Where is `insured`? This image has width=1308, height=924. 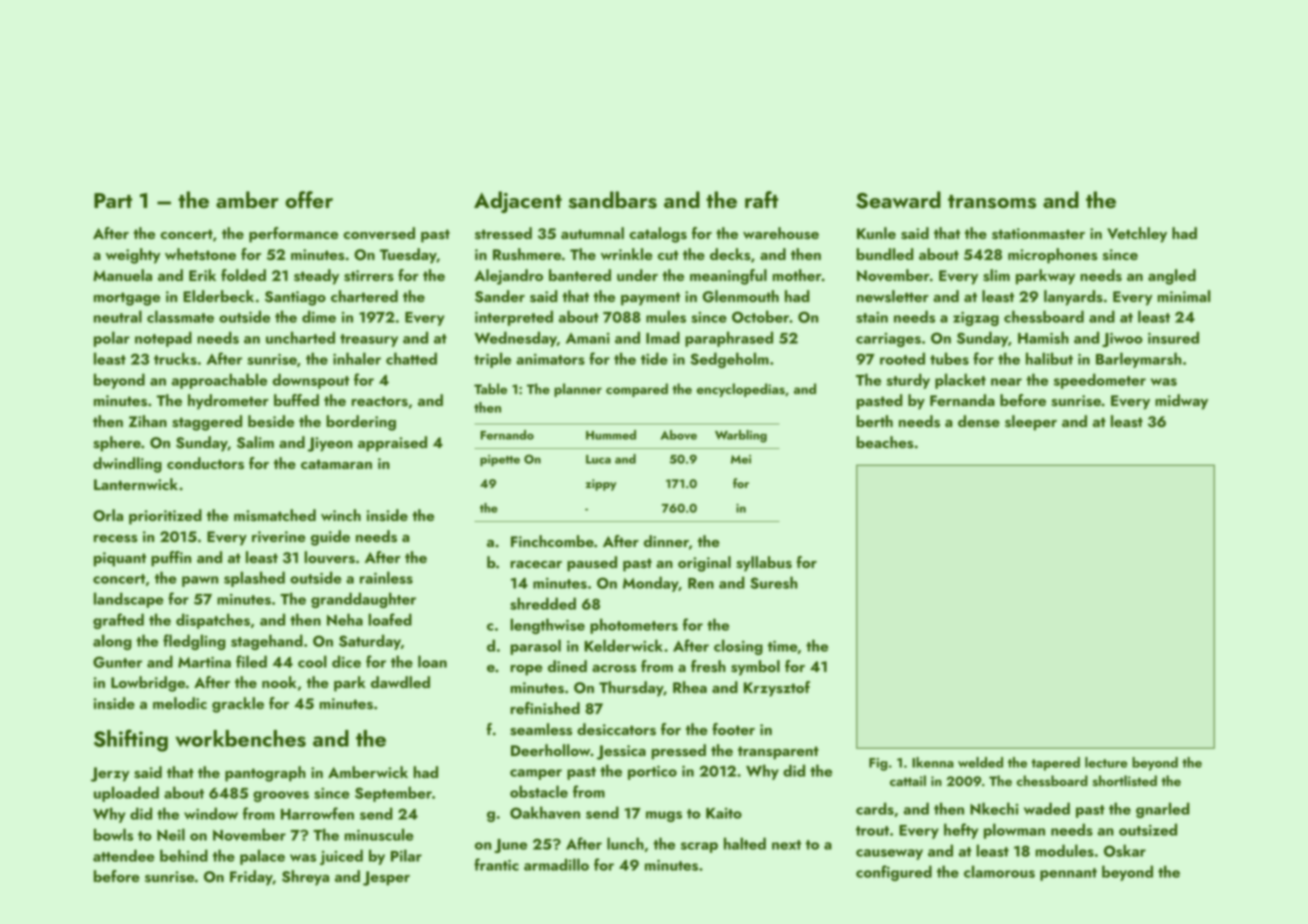 insured is located at coordinates (1173, 337).
